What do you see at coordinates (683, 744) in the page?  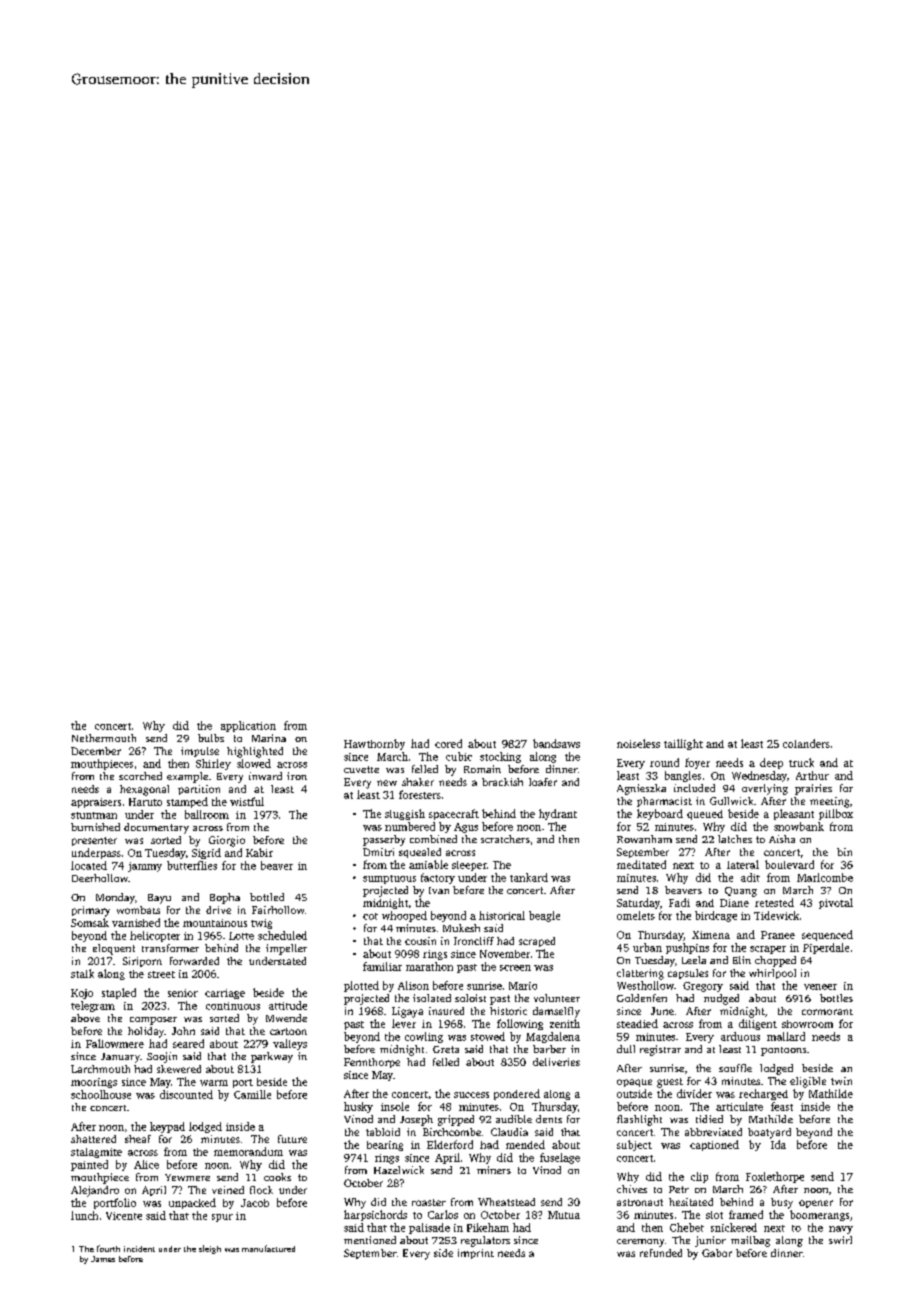 I see `taillight` at bounding box center [683, 744].
